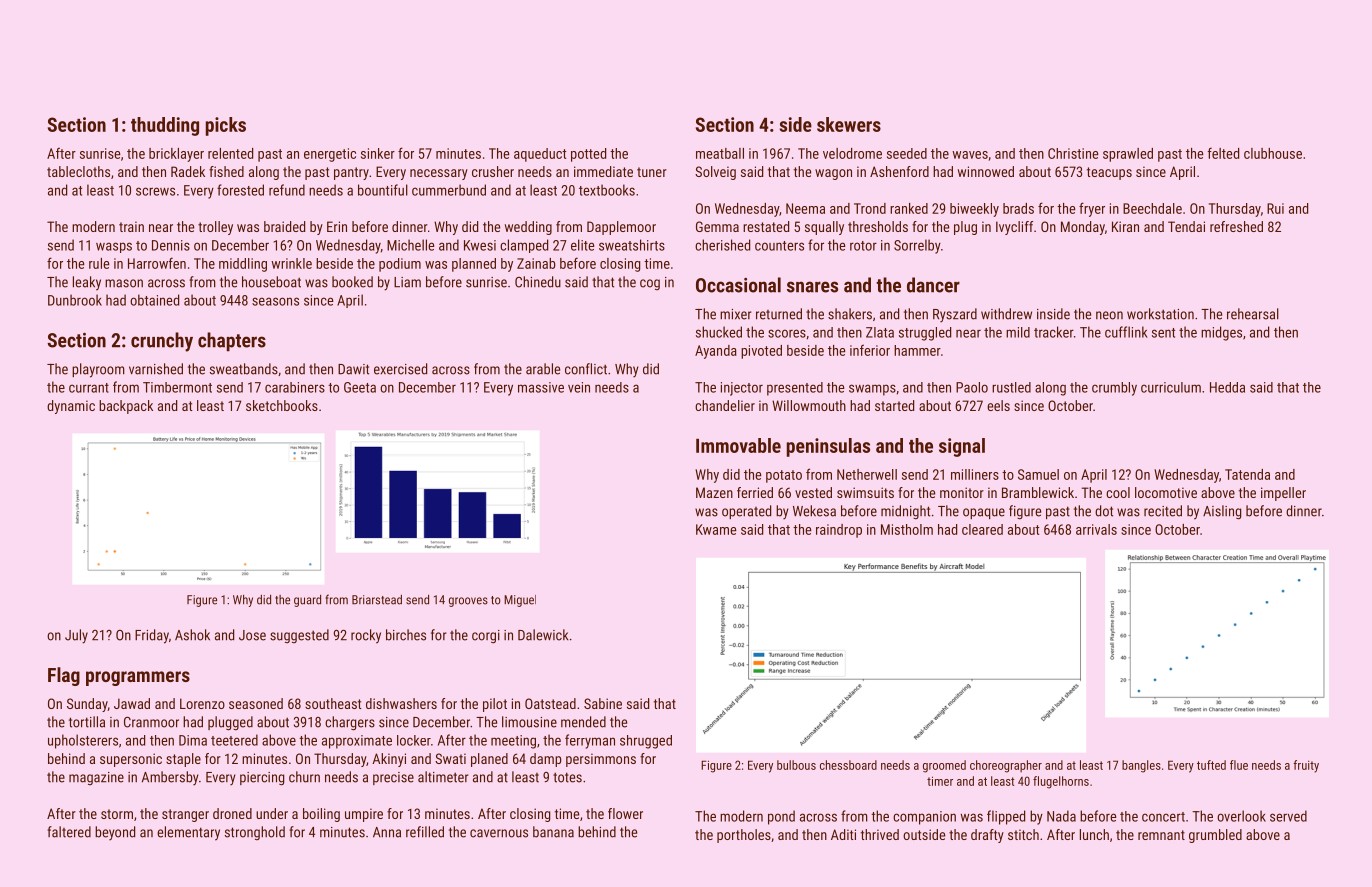 This page has height=887, width=1372. Describe the element at coordinates (307, 601) in the page. I see `guard` at that location.
